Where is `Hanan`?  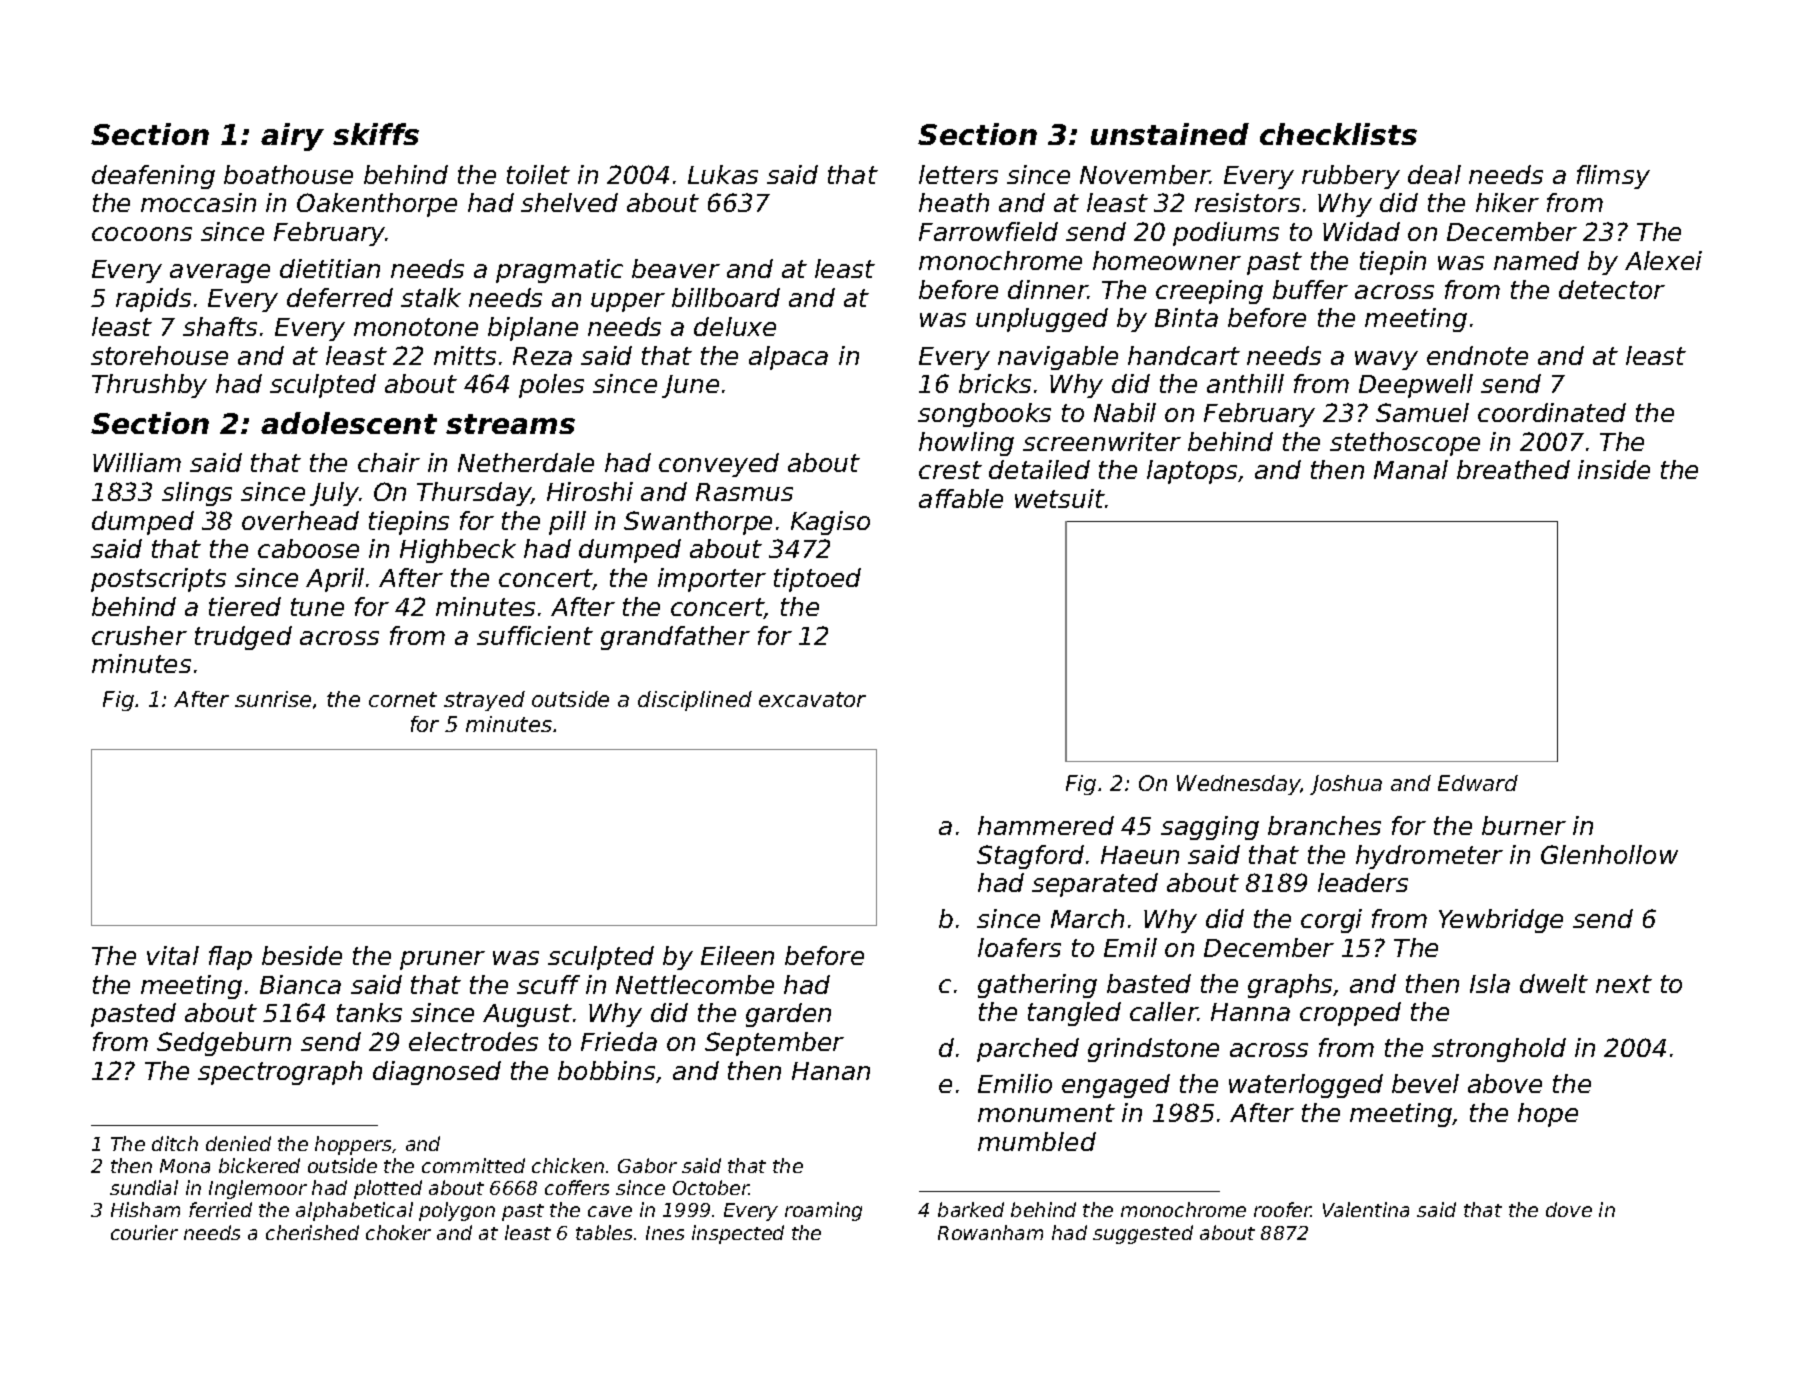
Hanan is located at coordinates (831, 1071).
